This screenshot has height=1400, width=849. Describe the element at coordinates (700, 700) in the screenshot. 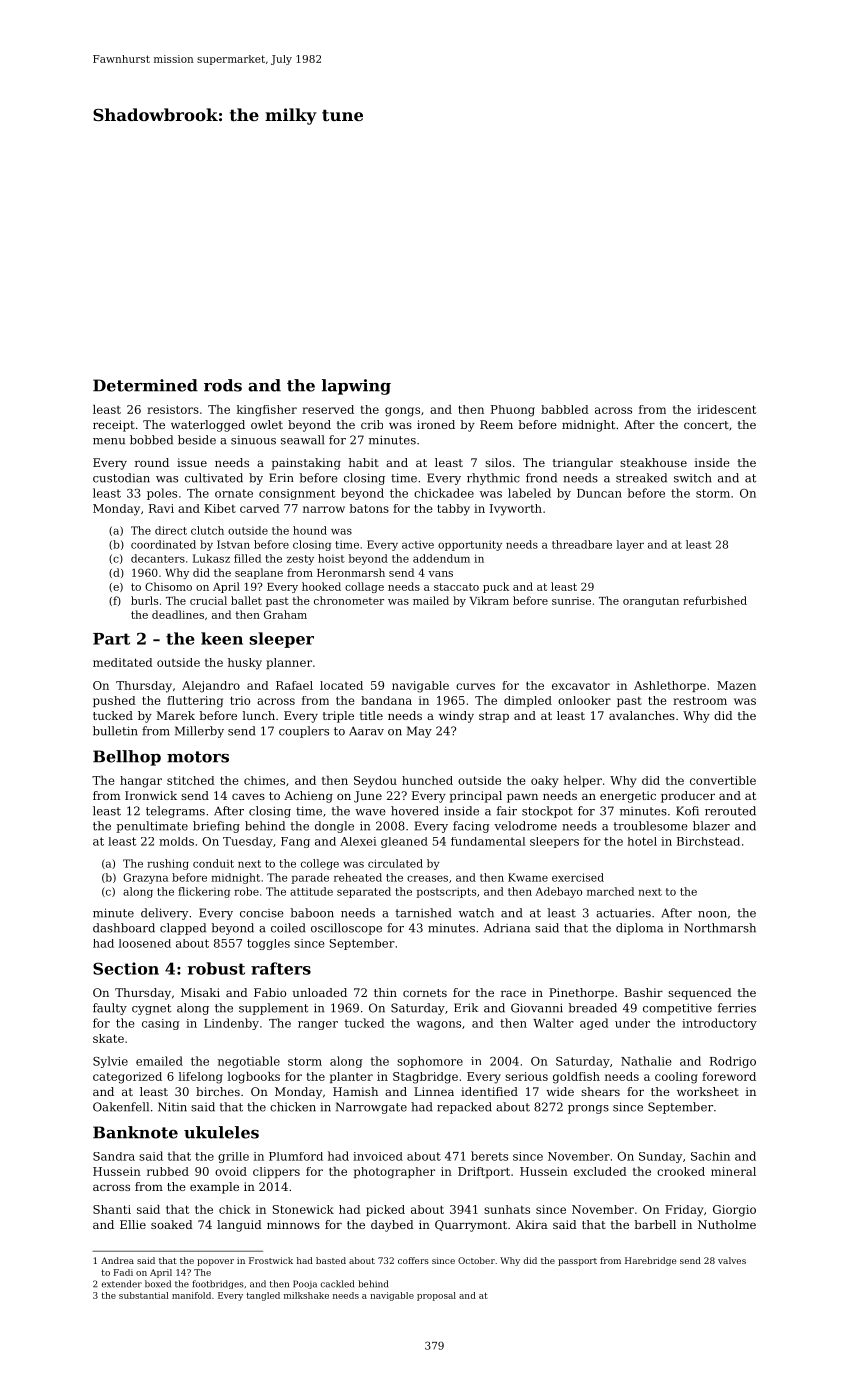

I see `restroom` at that location.
